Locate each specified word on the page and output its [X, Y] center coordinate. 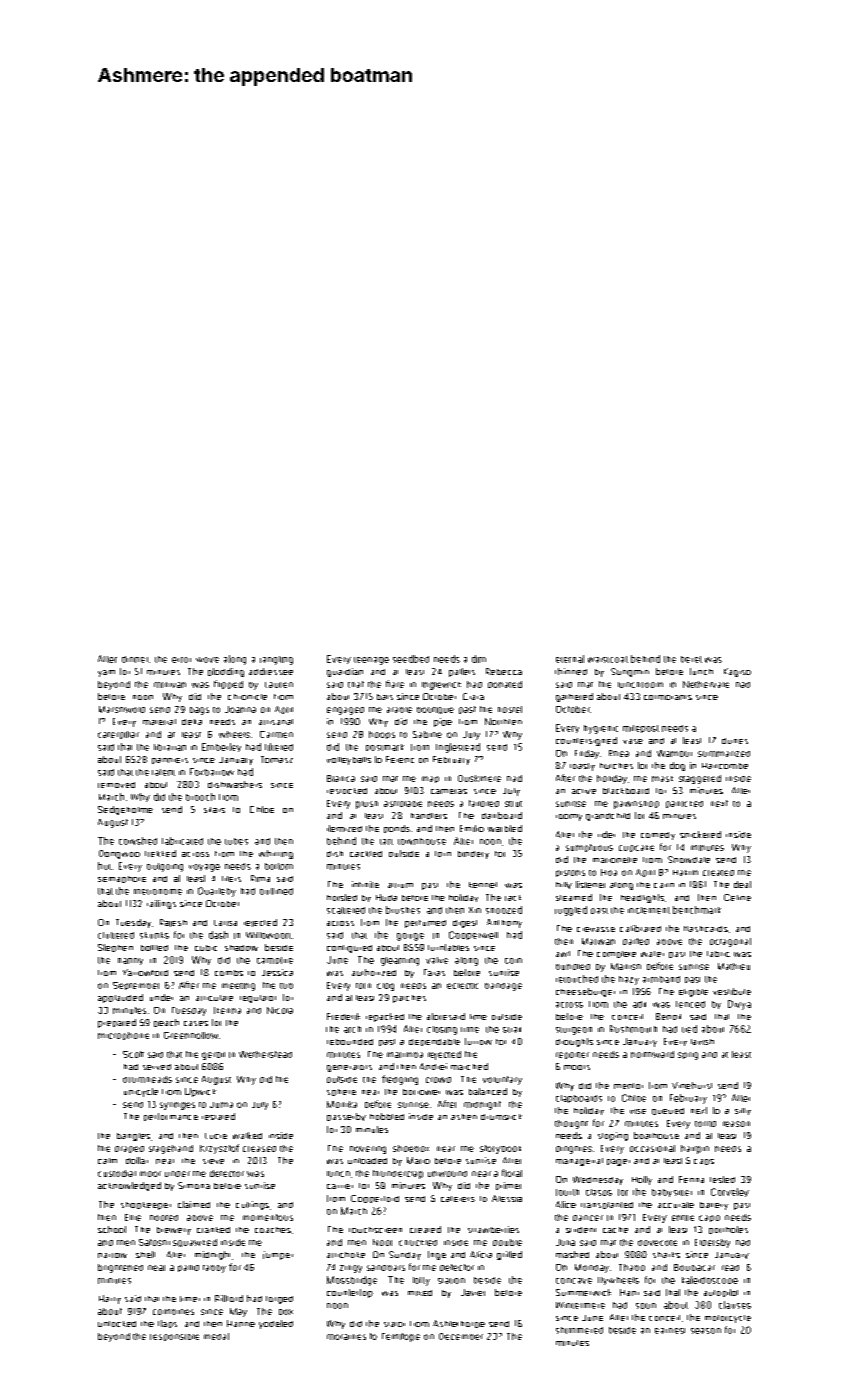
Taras [434, 972]
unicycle [141, 1092]
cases [196, 1023]
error [181, 660]
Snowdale [689, 859]
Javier [473, 1292]
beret [691, 659]
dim [479, 659]
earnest [670, 1331]
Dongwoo [119, 854]
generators [349, 1068]
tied [689, 1029]
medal [216, 1336]
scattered [346, 910]
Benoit [668, 1016]
